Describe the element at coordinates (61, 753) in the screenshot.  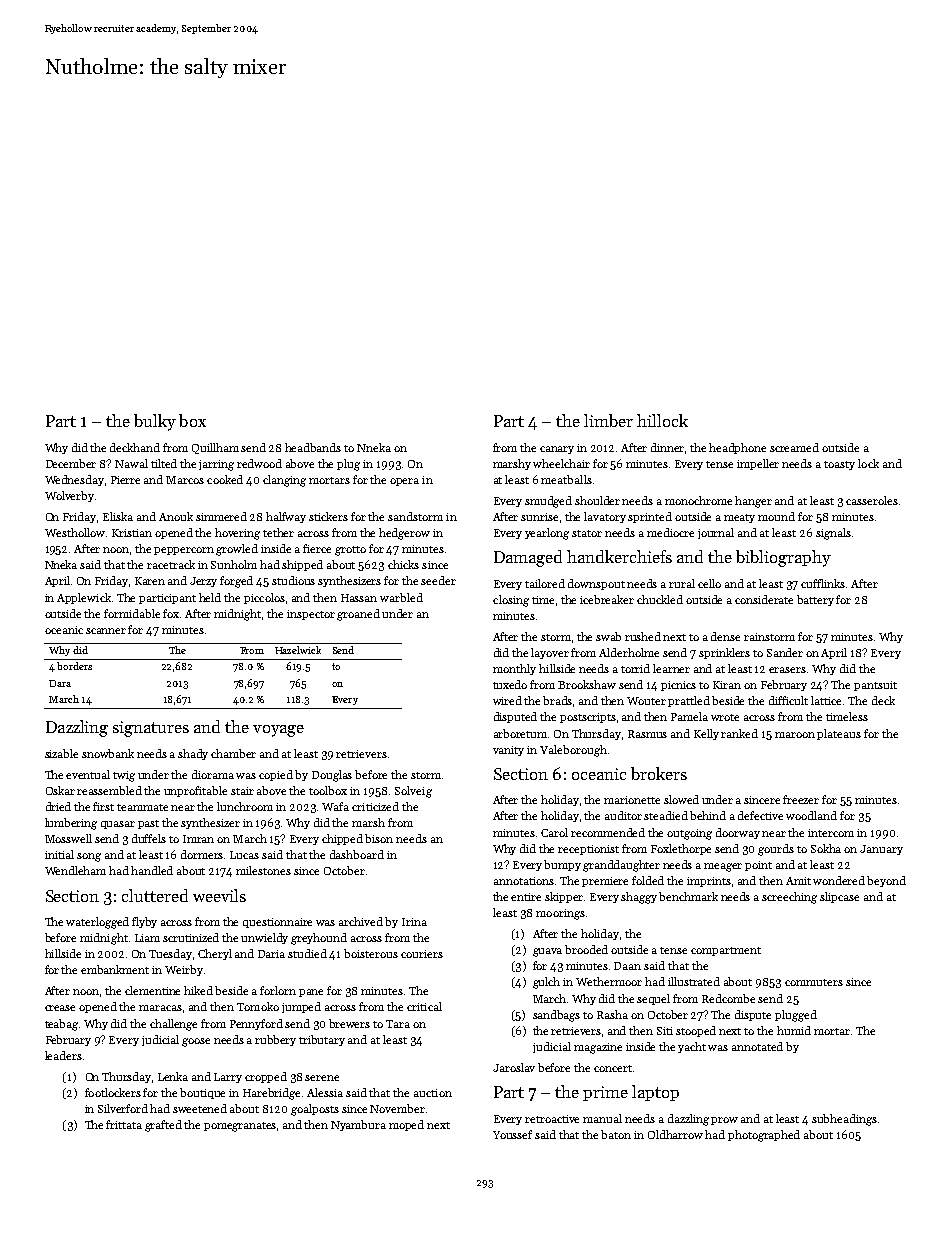
I see `sizable` at that location.
